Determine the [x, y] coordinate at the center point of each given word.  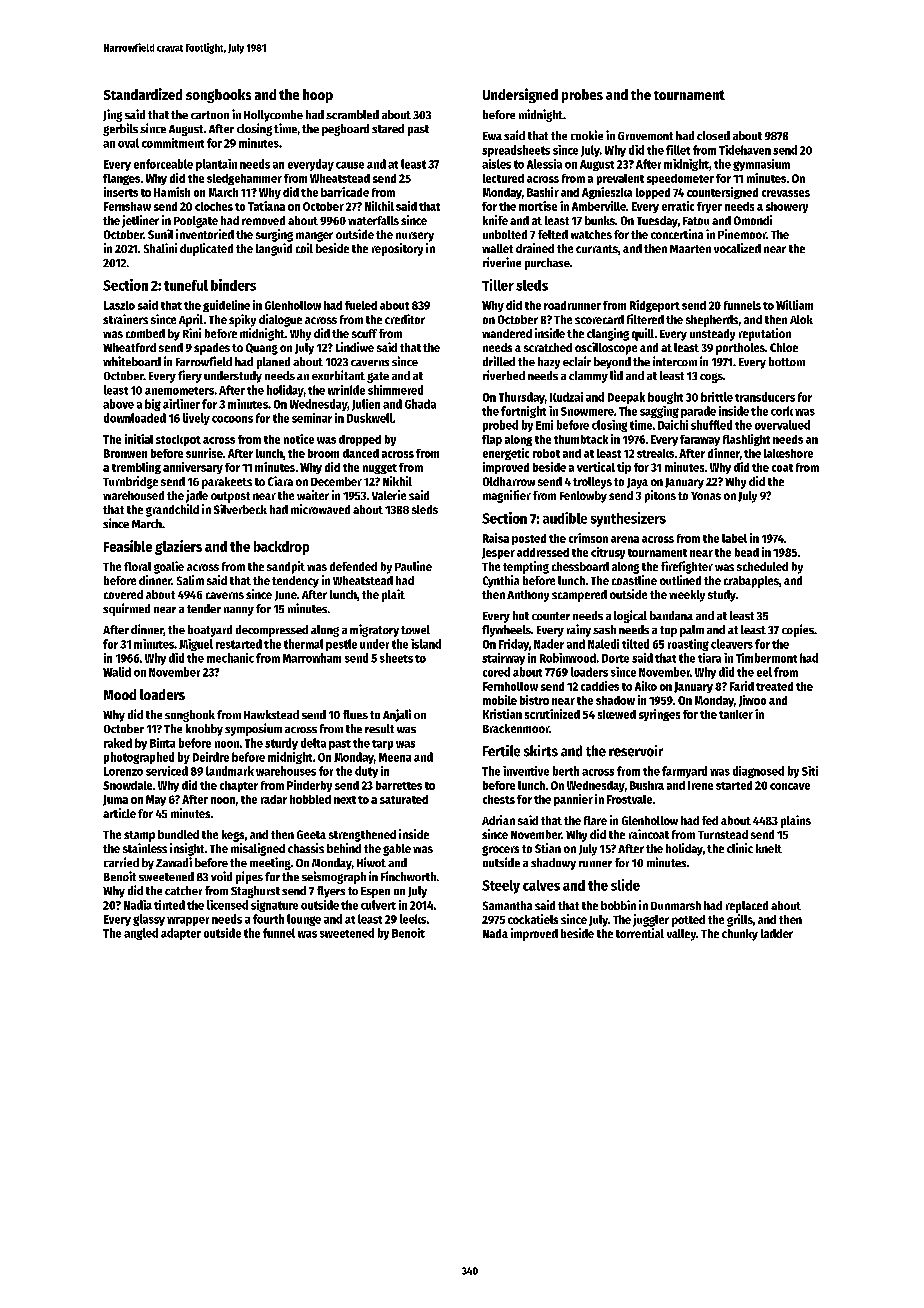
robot [546, 453]
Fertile [501, 751]
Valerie [389, 495]
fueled [361, 305]
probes [582, 96]
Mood [120, 694]
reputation [765, 334]
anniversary [193, 468]
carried [121, 862]
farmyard [684, 772]
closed [713, 135]
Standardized [143, 94]
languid [274, 249]
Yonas [706, 496]
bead [747, 552]
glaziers [178, 547]
